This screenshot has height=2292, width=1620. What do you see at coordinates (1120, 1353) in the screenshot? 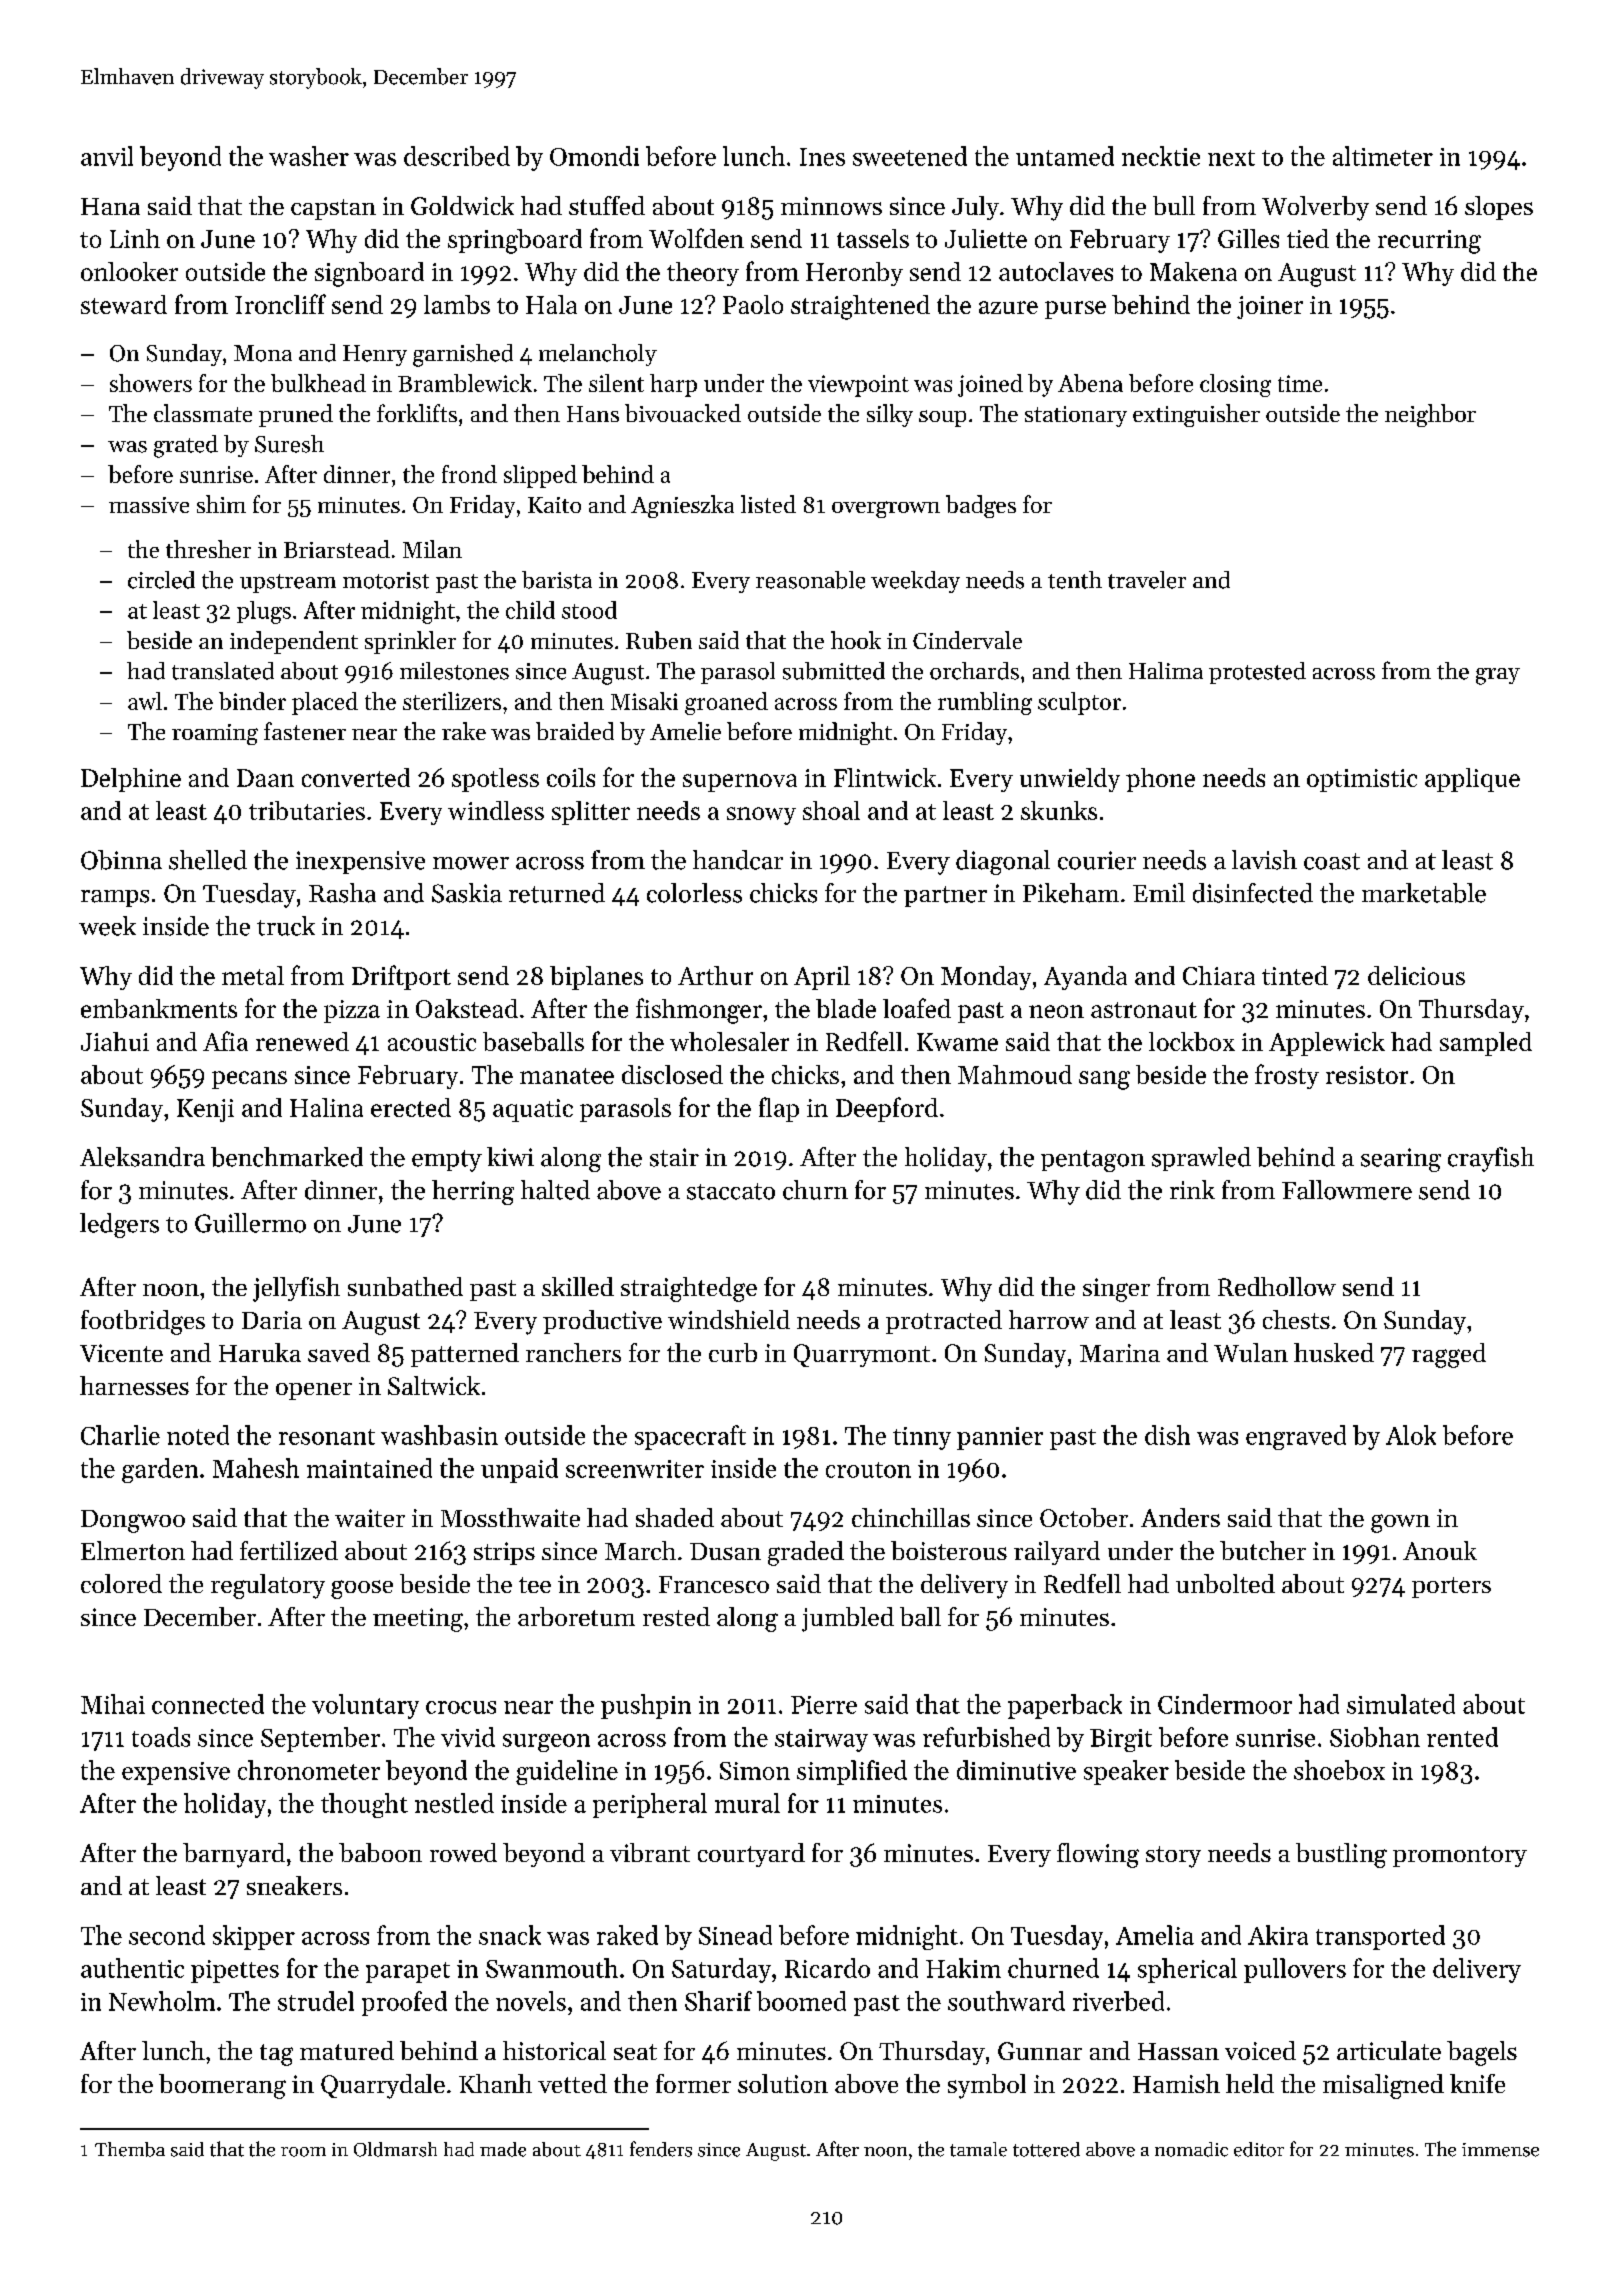
I see `Marina` at bounding box center [1120, 1353].
